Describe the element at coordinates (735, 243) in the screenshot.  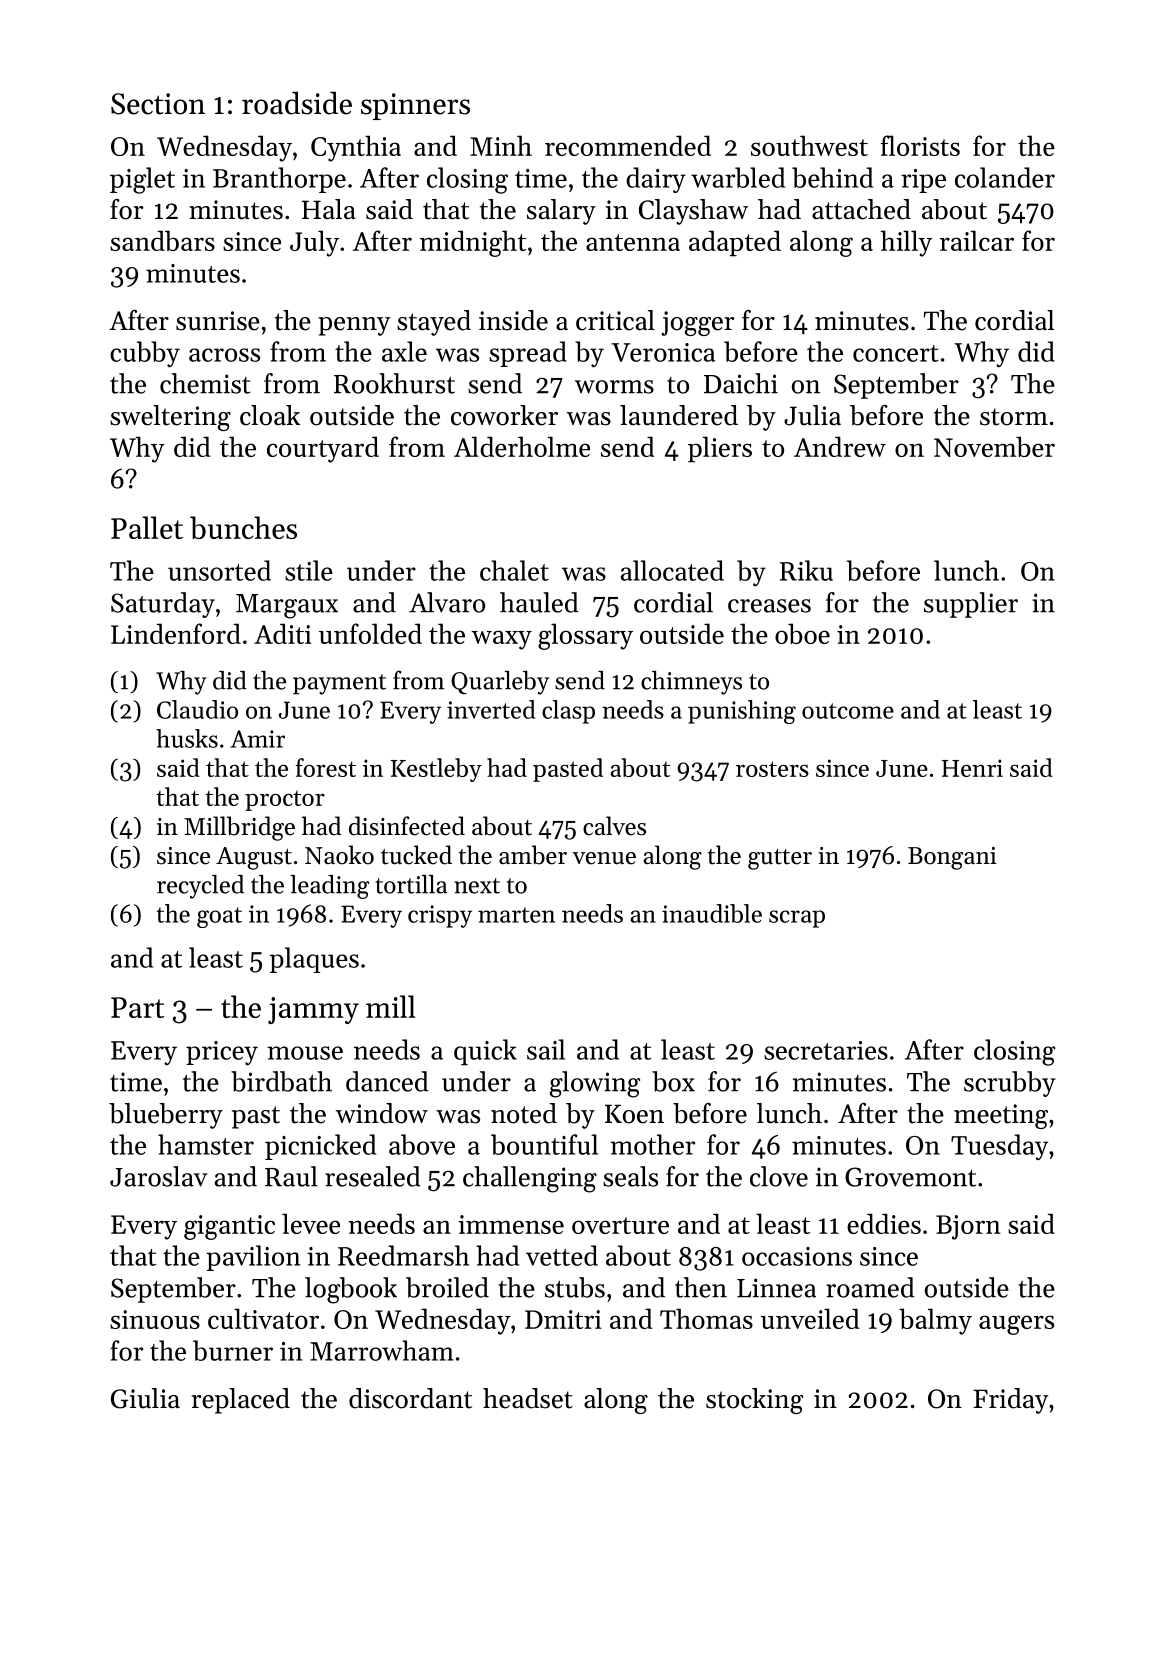
I see `adapted` at that location.
